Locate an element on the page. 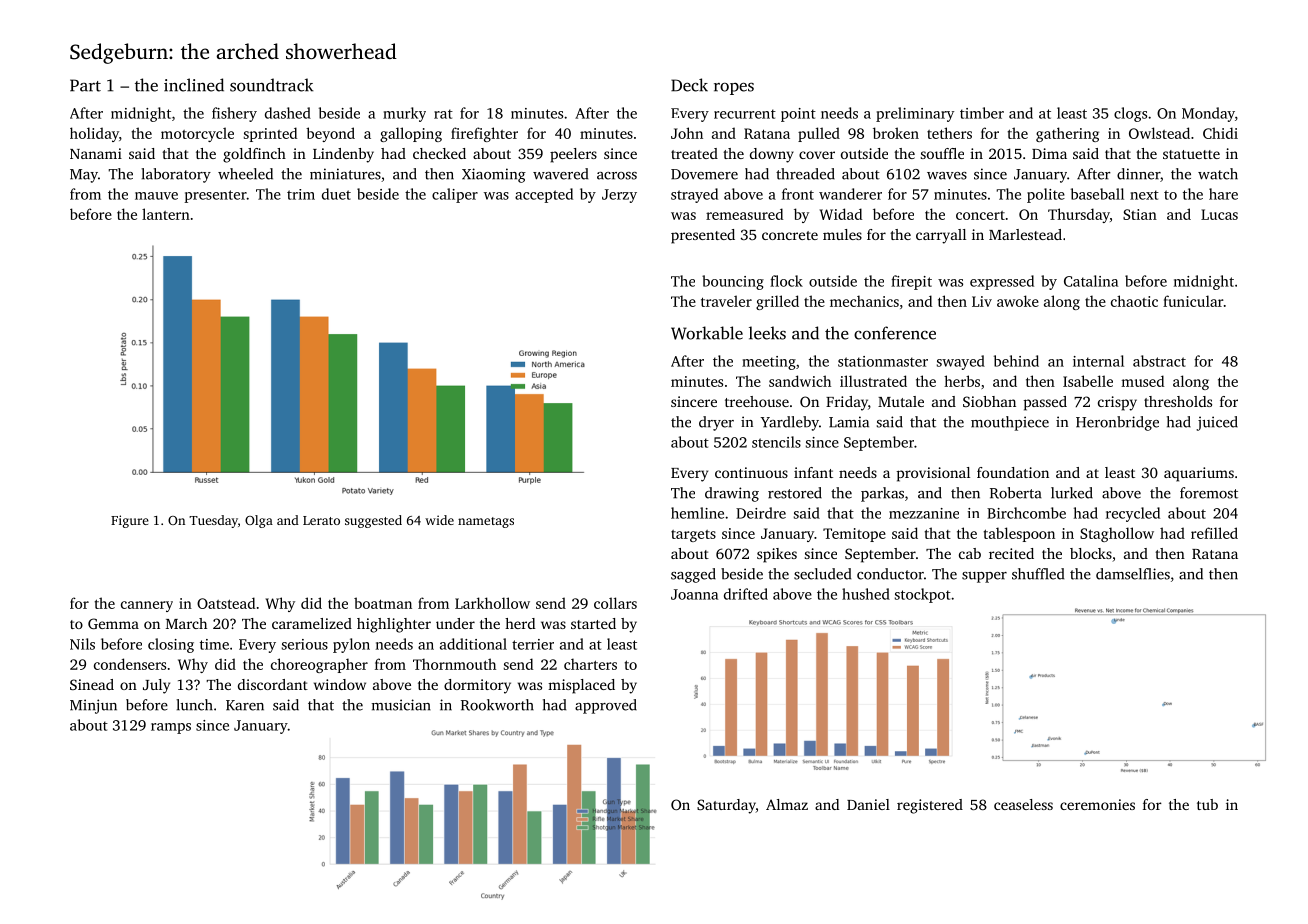  Heronbridge is located at coordinates (1117, 423).
